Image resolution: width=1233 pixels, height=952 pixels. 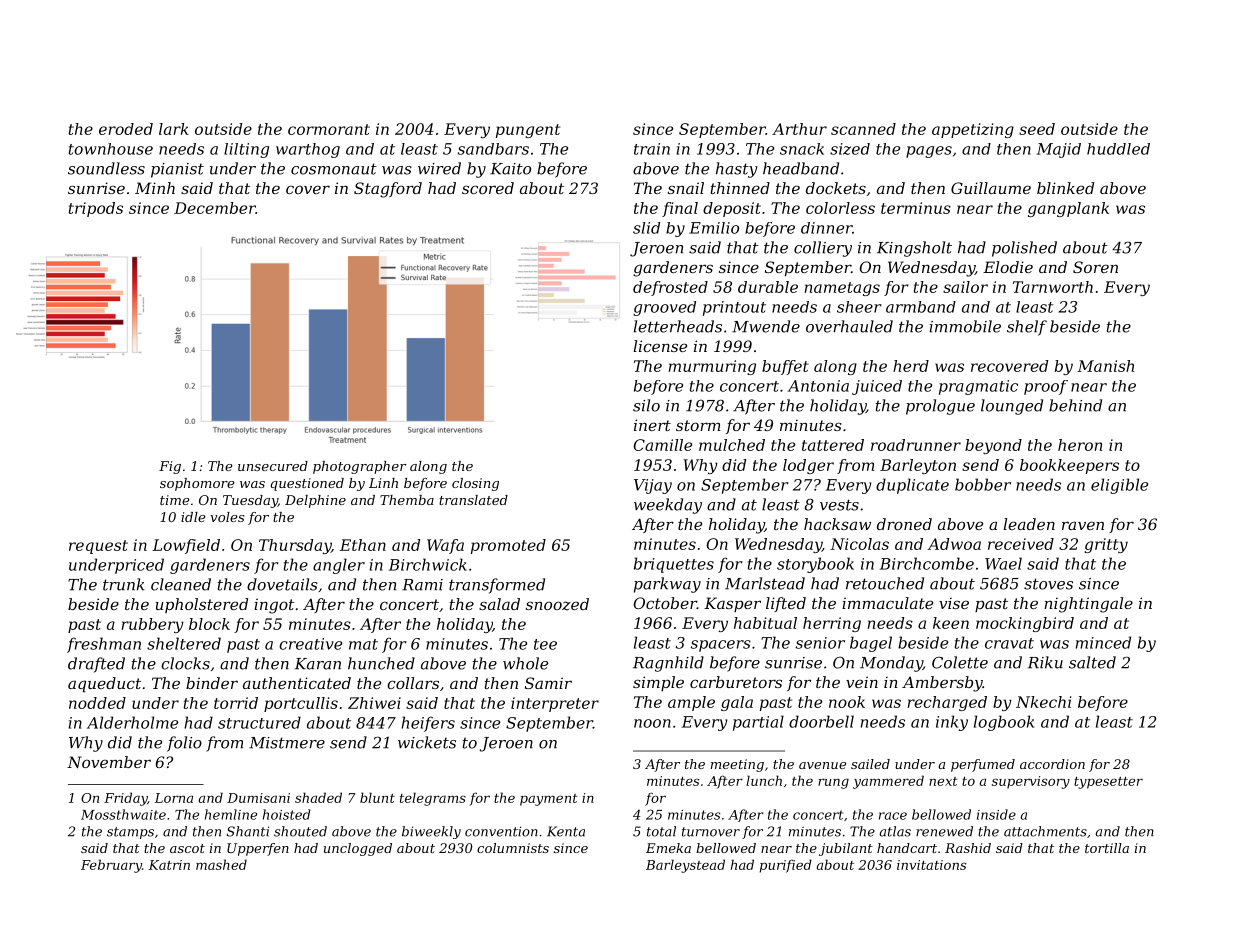 What do you see at coordinates (1037, 129) in the screenshot?
I see `seed` at bounding box center [1037, 129].
